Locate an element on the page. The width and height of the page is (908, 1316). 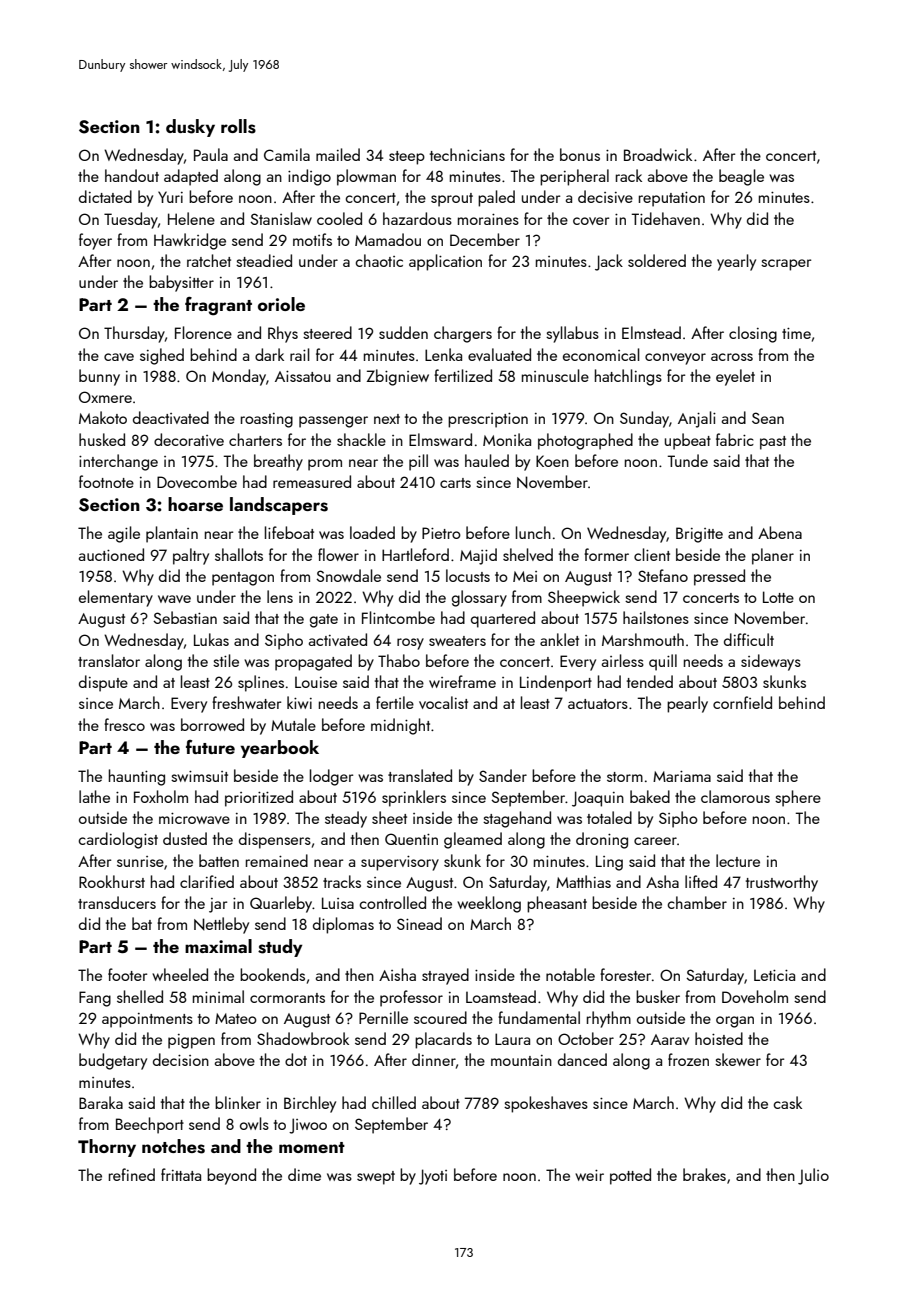
Sinead is located at coordinates (419, 923).
